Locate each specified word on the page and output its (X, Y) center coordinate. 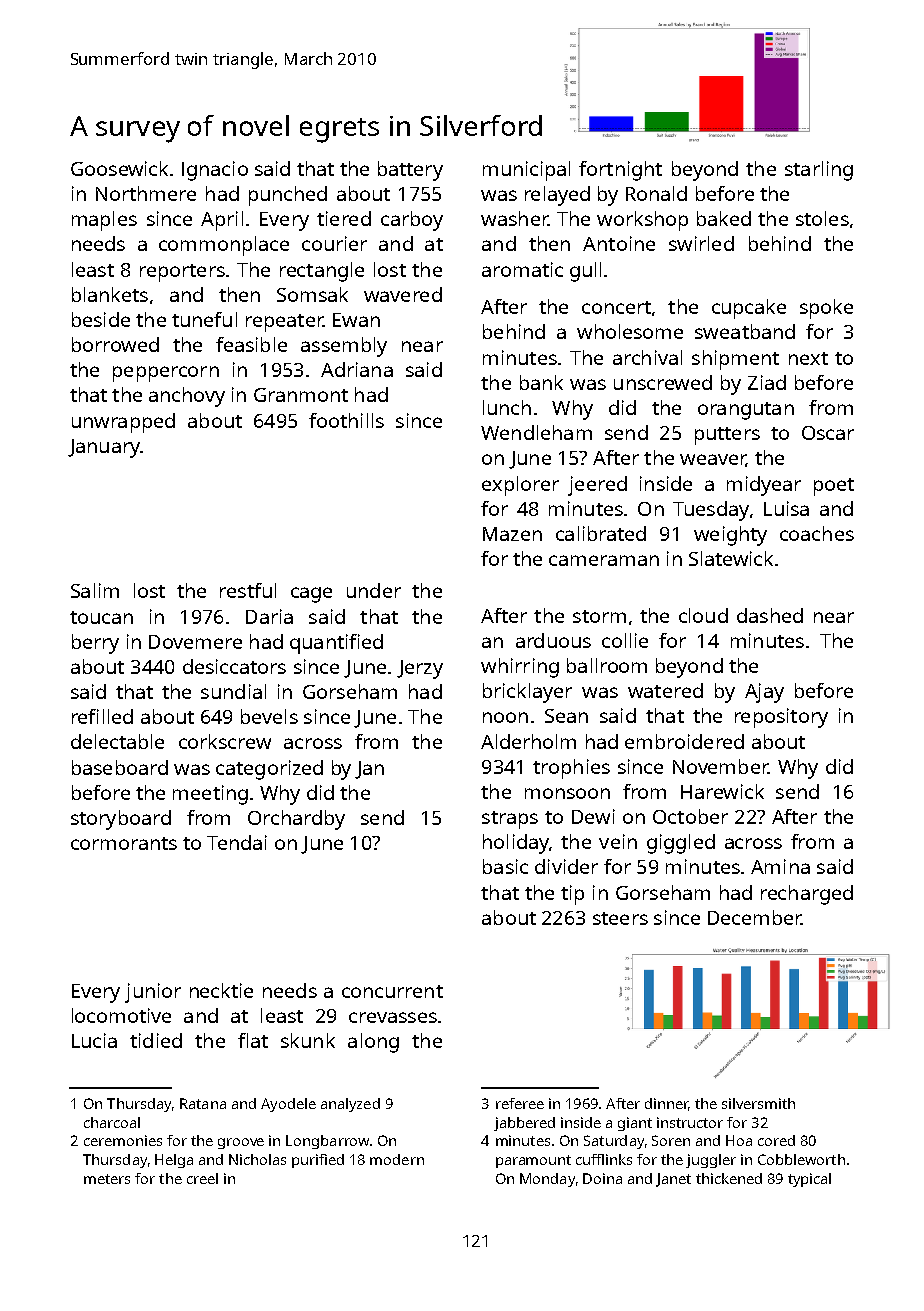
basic (505, 866)
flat (253, 1040)
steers (620, 918)
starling (819, 171)
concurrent (392, 991)
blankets (110, 294)
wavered (403, 294)
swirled (701, 243)
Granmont (301, 395)
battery (410, 171)
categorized (269, 770)
